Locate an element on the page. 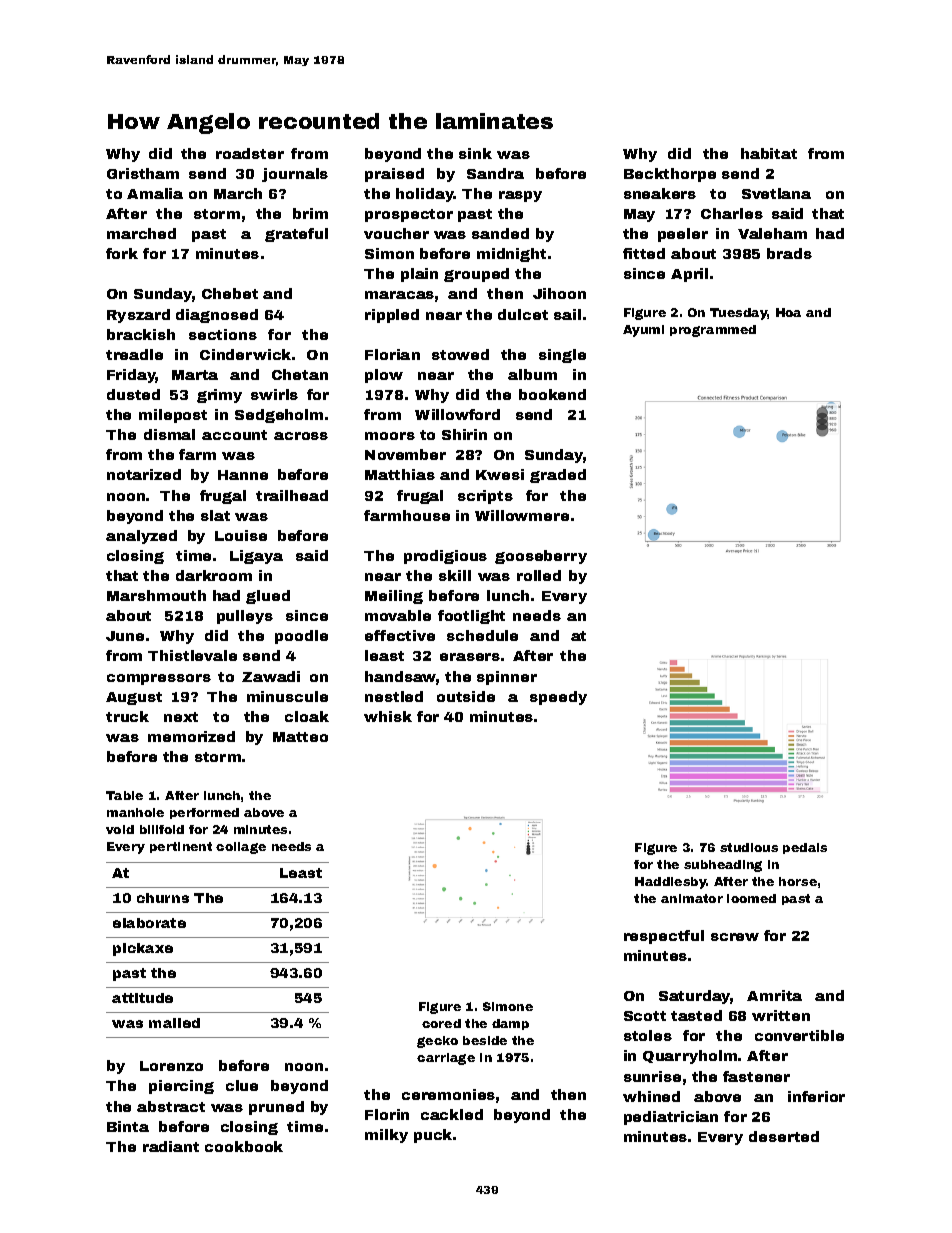  prospector is located at coordinates (409, 215).
